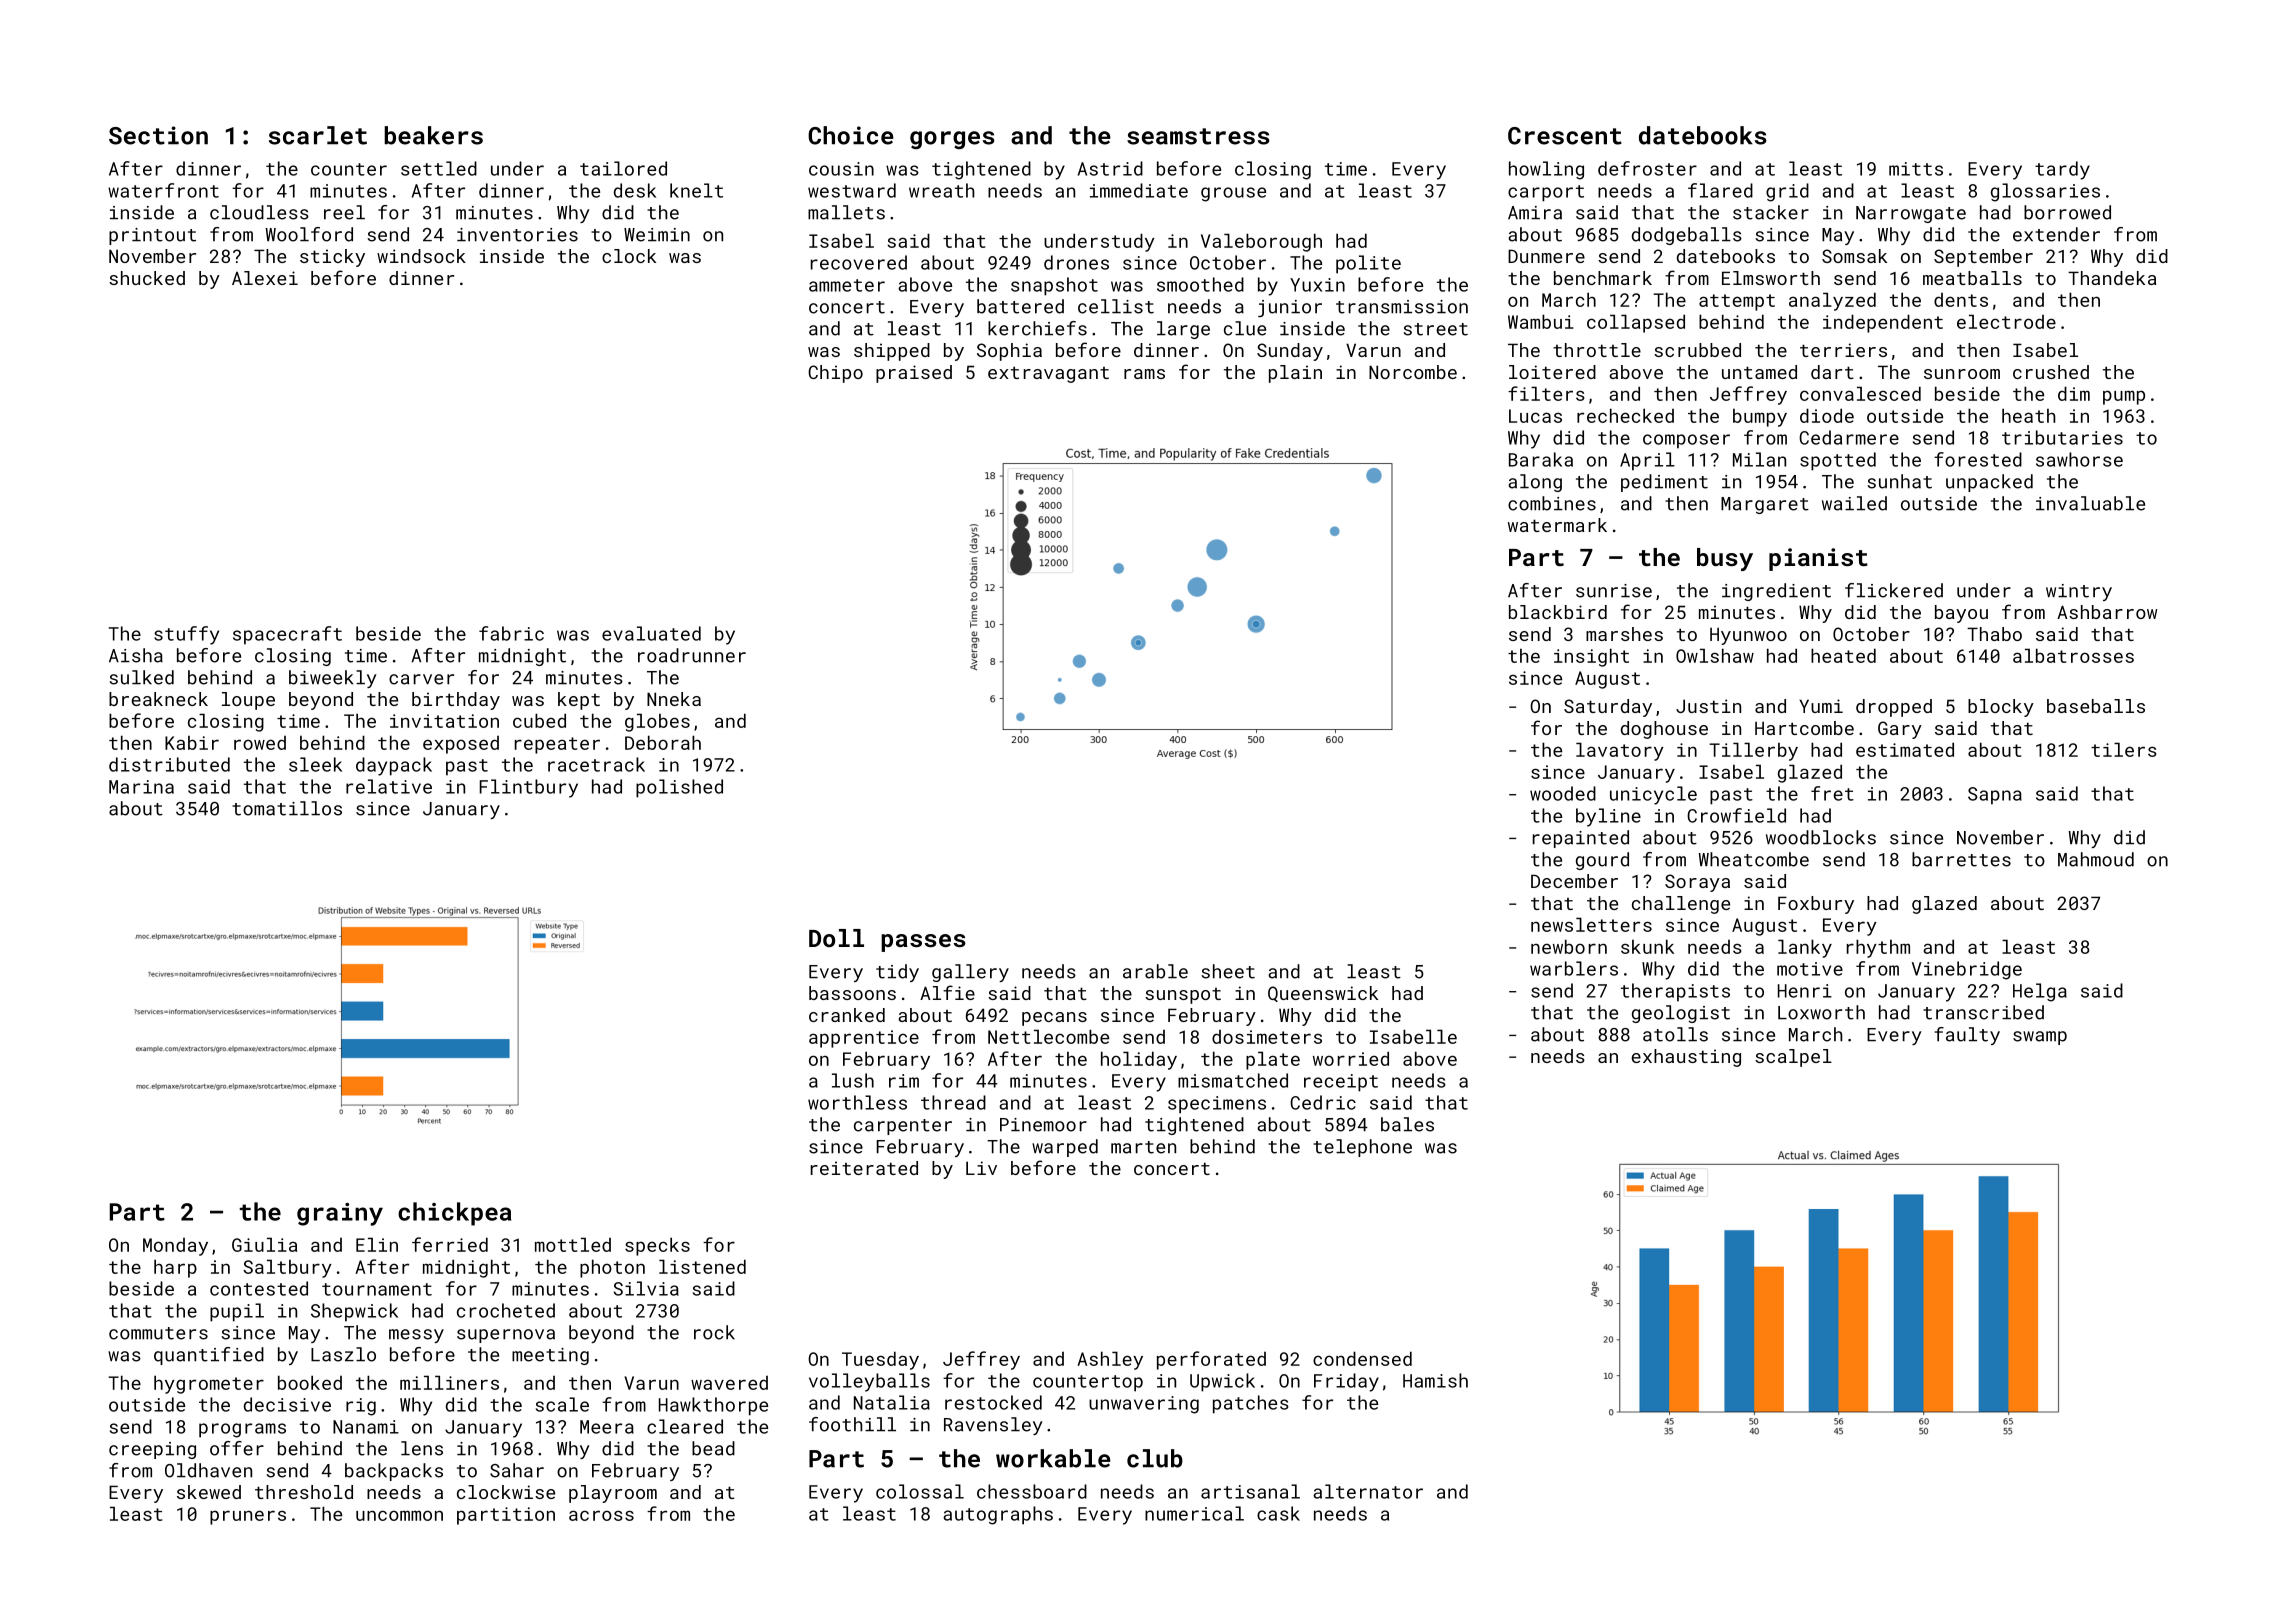 The image size is (2282, 1614). I want to click on carpenter, so click(903, 1127).
